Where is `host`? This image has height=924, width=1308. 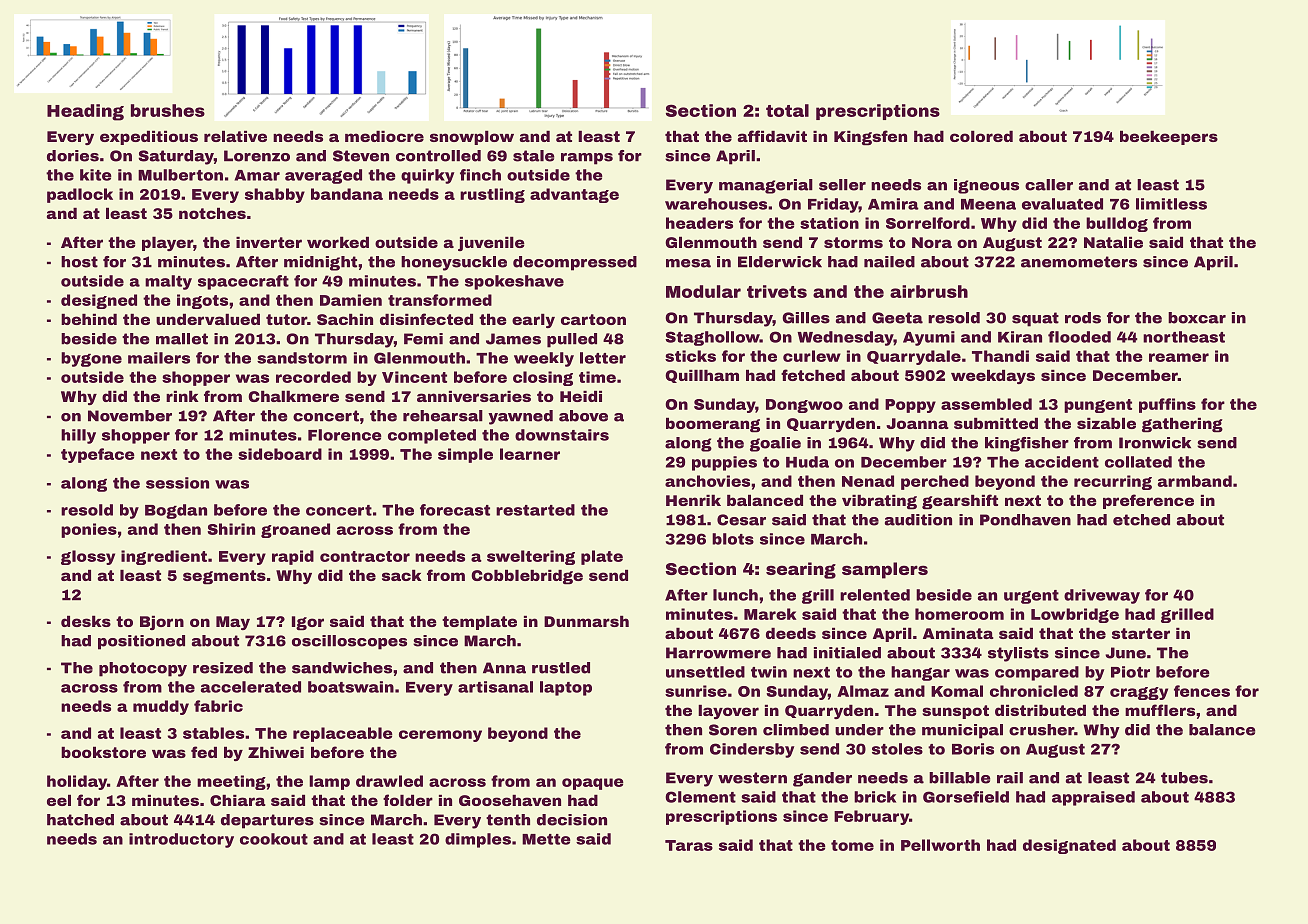 host is located at coordinates (79, 262).
